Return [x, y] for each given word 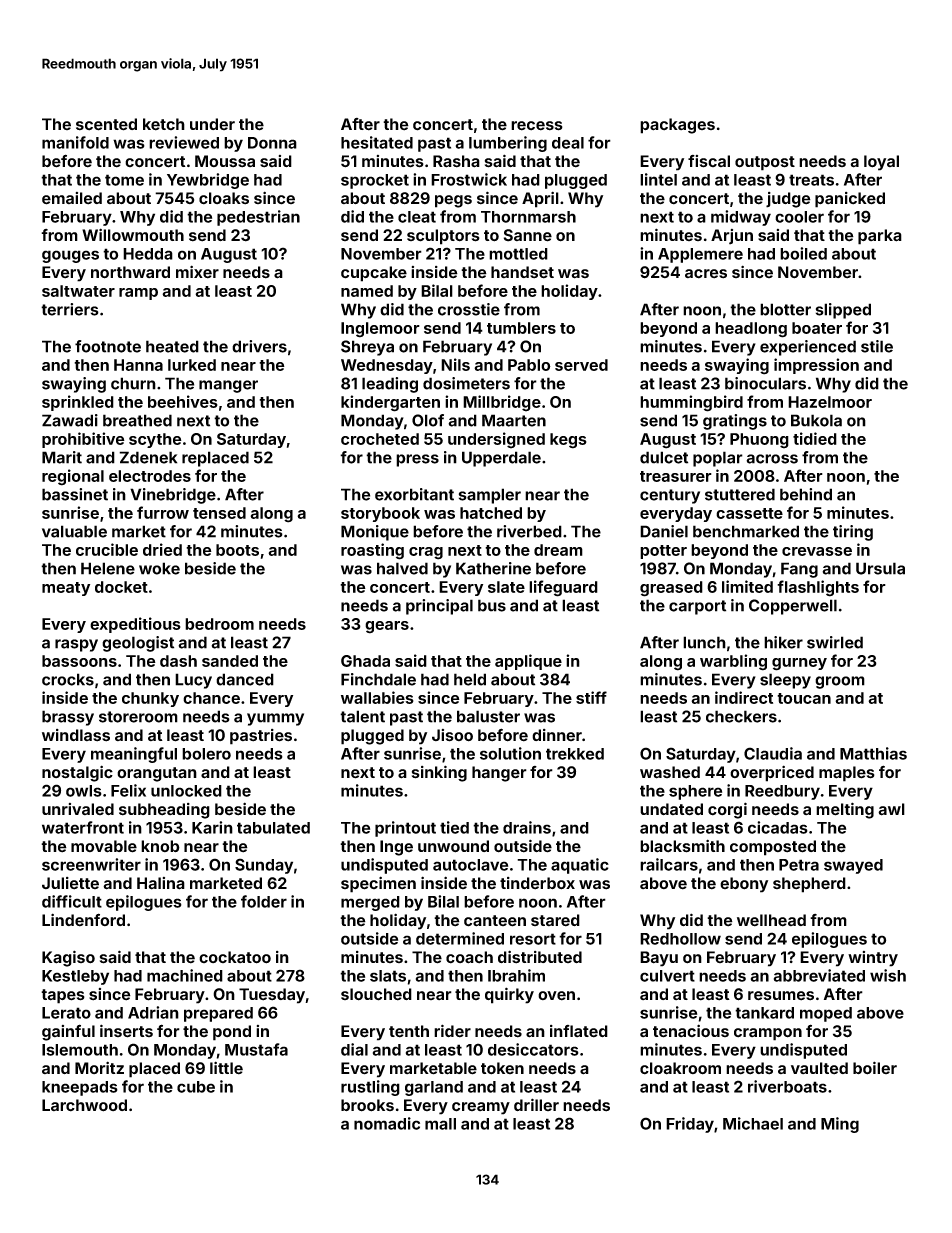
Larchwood [84, 1105]
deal [568, 143]
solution [510, 753]
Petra [799, 865]
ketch [164, 124]
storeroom [138, 717]
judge [788, 200]
